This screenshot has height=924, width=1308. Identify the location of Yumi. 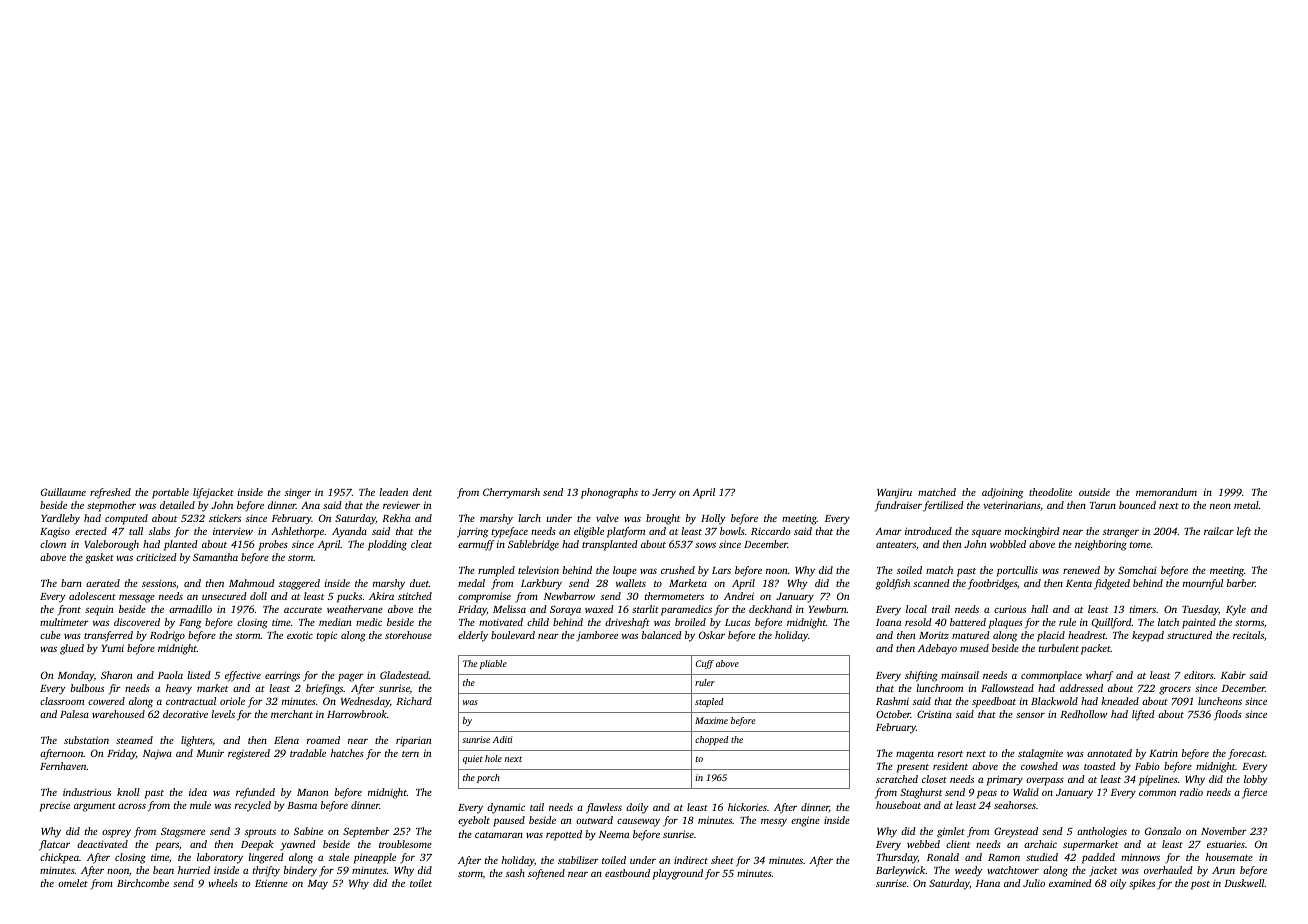
(113, 648).
